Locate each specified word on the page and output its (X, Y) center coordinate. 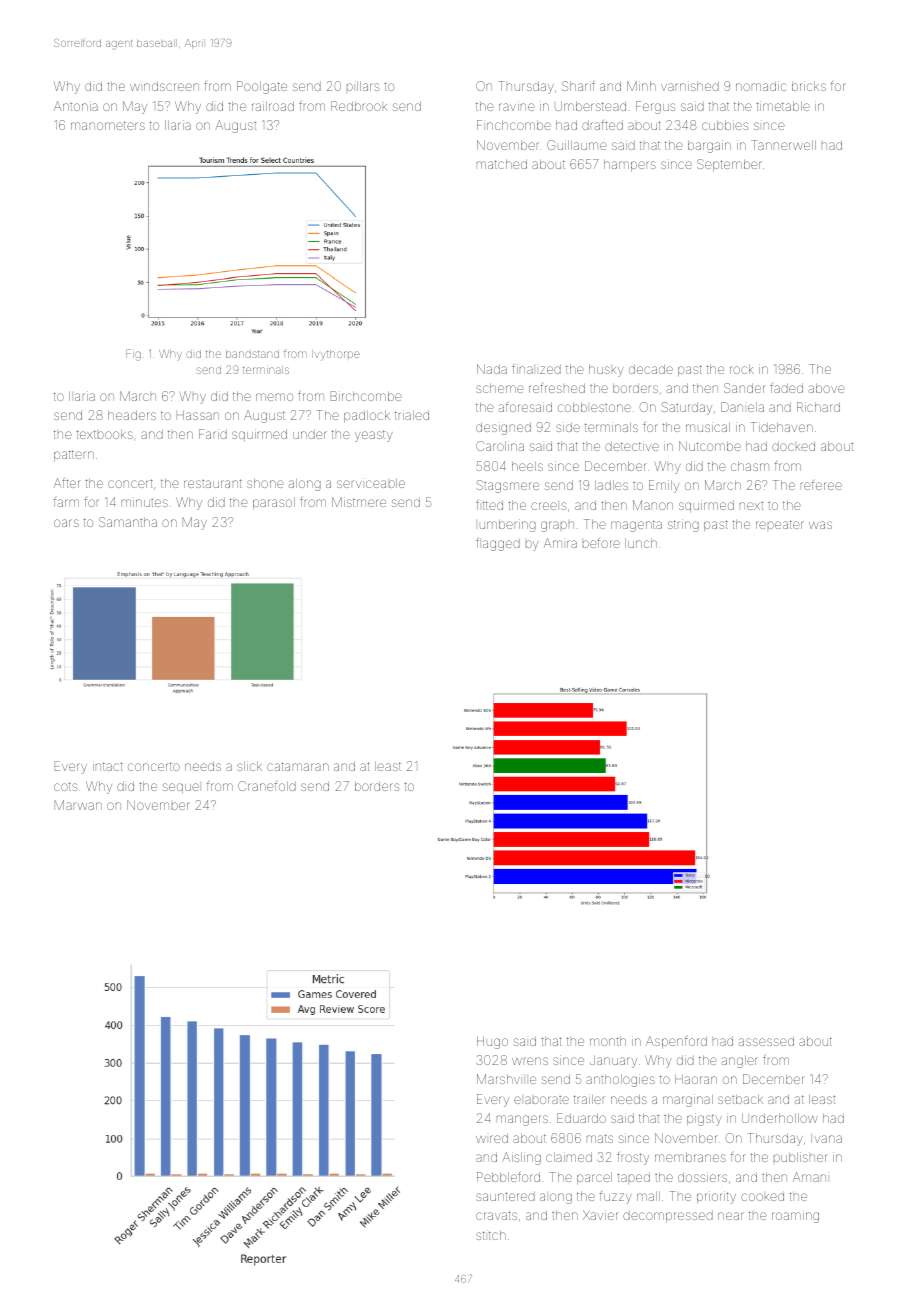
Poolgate (262, 87)
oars (66, 523)
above (827, 388)
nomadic (761, 86)
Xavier (600, 1215)
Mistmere (359, 502)
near (731, 1216)
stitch (491, 1235)
